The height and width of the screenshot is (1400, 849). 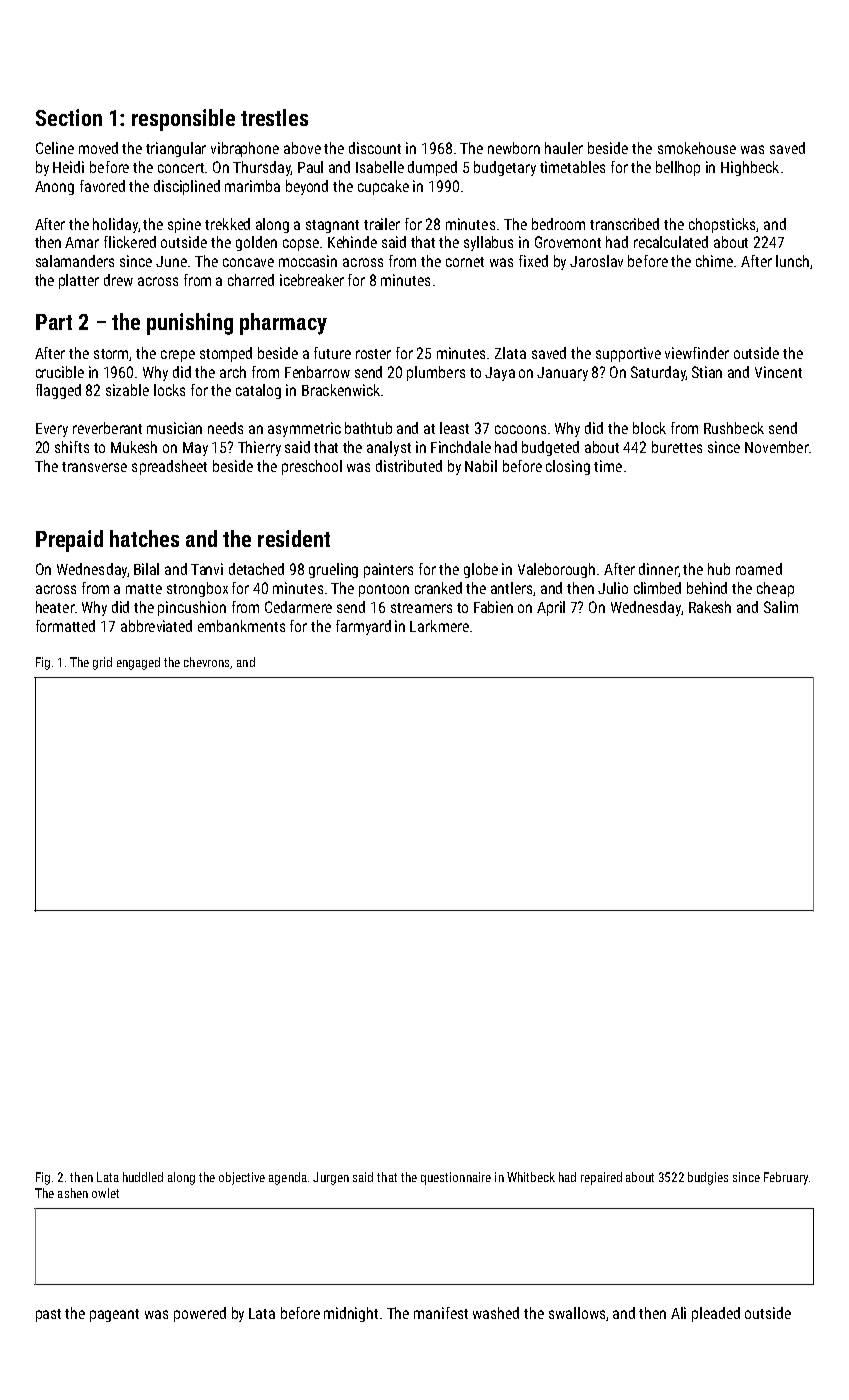 I want to click on chevrons, so click(x=206, y=662).
